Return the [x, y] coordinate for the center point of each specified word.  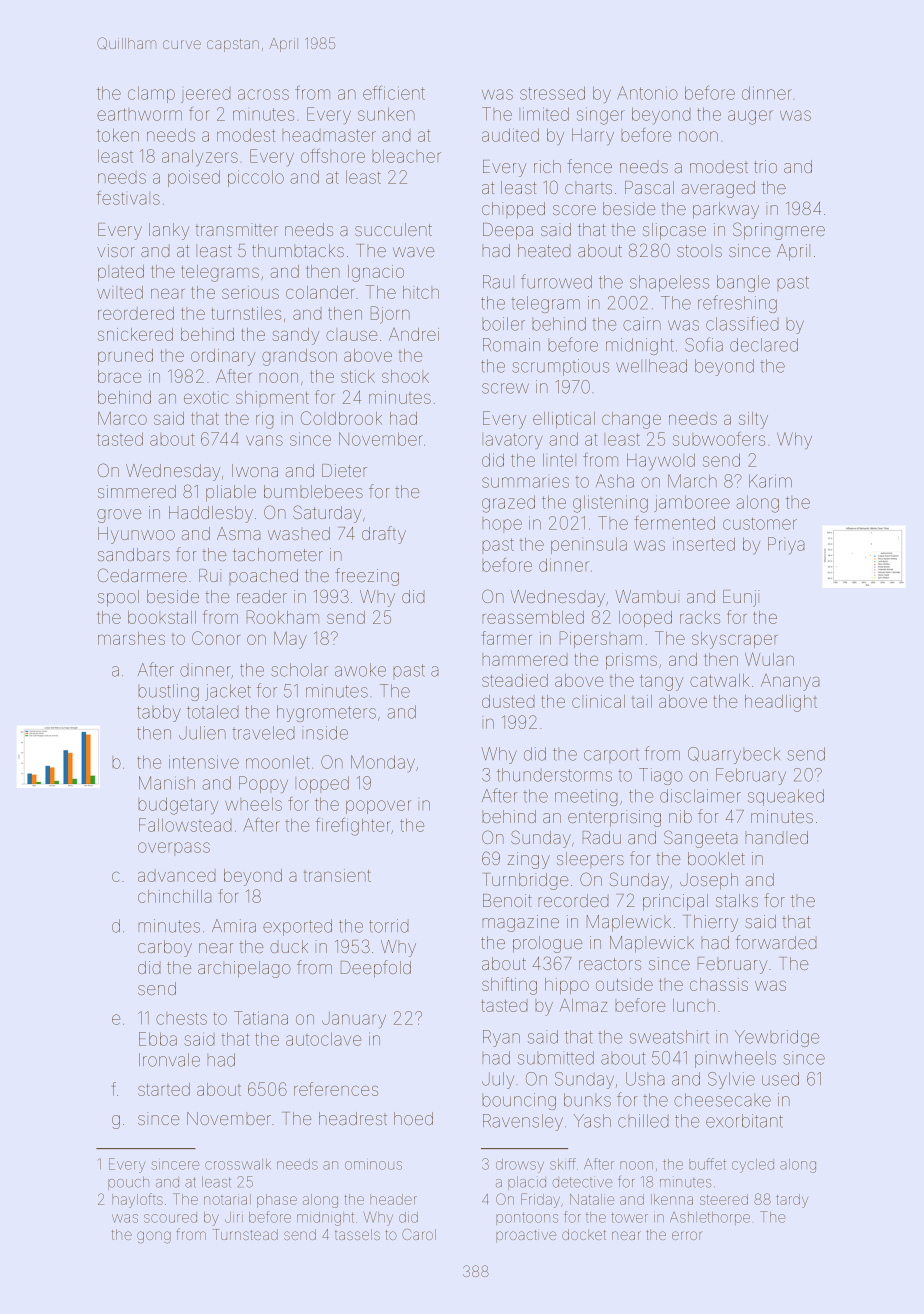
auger [750, 117]
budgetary [178, 806]
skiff [563, 1164]
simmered [137, 491]
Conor [216, 638]
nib [680, 816]
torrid [389, 926]
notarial [227, 1199]
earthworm [139, 114]
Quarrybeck [734, 755]
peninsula [589, 545]
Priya [786, 545]
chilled [643, 1121]
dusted [508, 701]
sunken [386, 114]
